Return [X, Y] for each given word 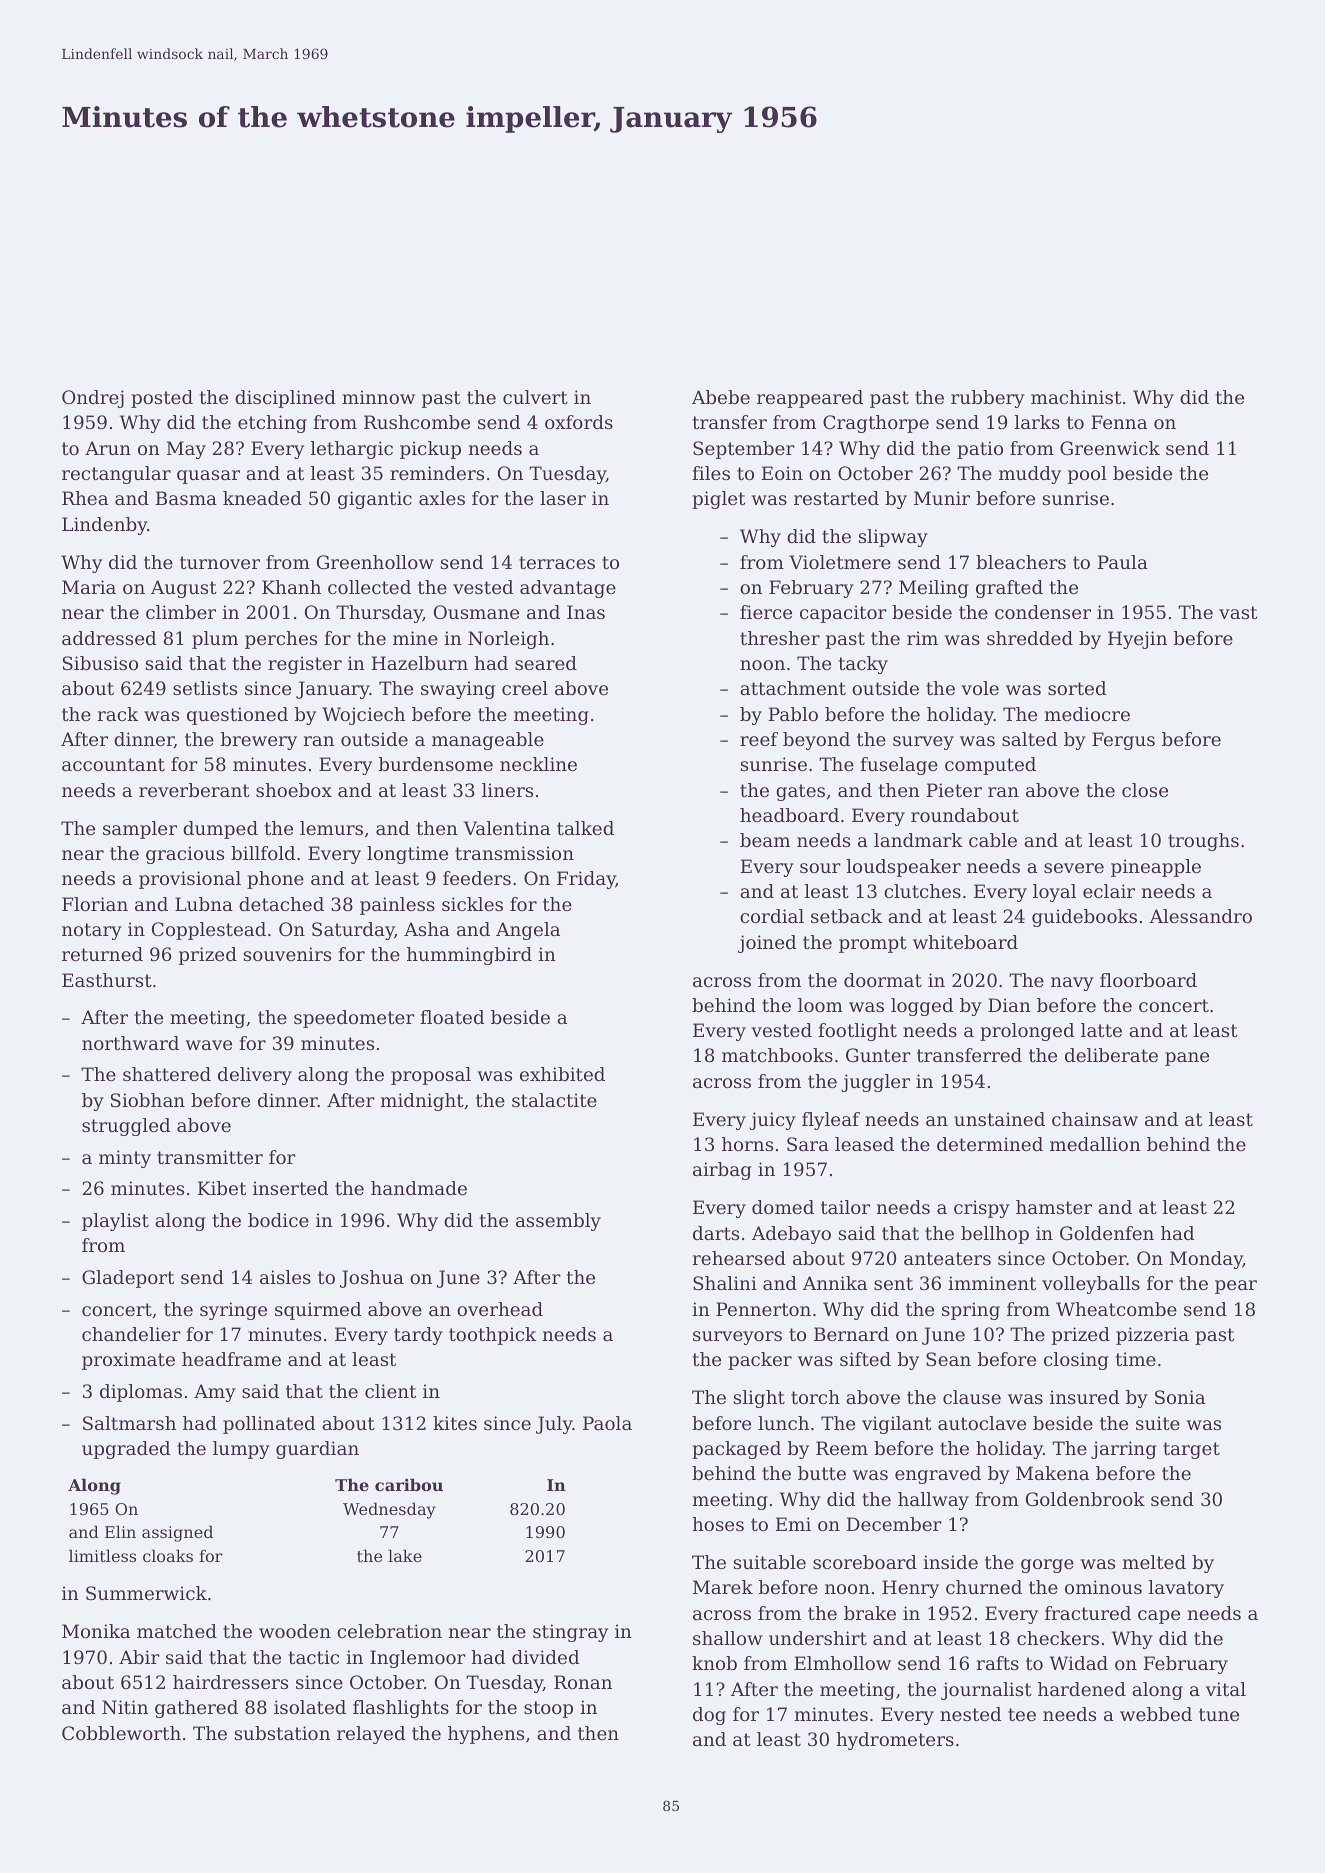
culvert [535, 397]
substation [282, 1733]
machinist [1076, 397]
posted [162, 399]
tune [1219, 1714]
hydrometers [895, 1741]
